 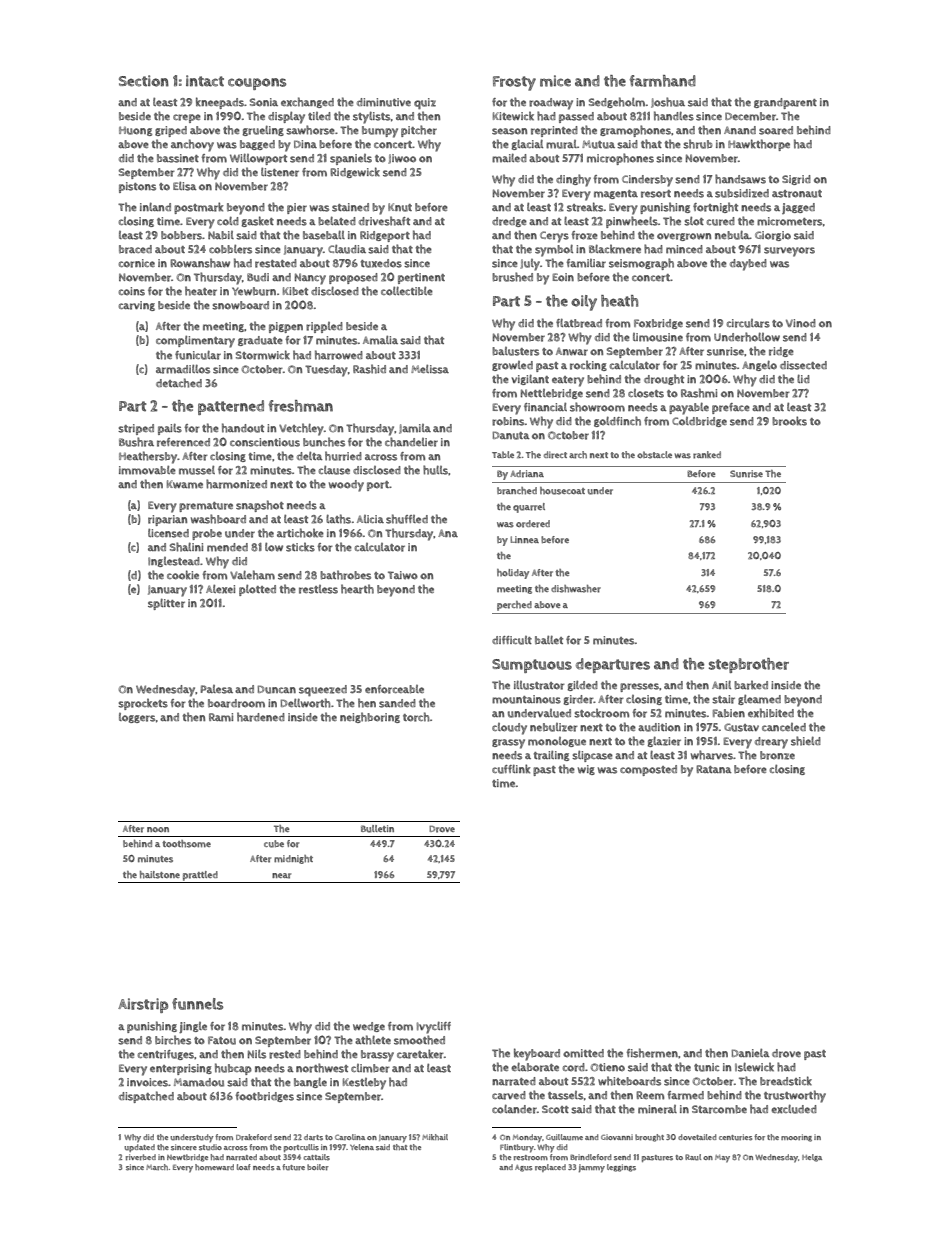 I want to click on Palesa, so click(x=217, y=689).
